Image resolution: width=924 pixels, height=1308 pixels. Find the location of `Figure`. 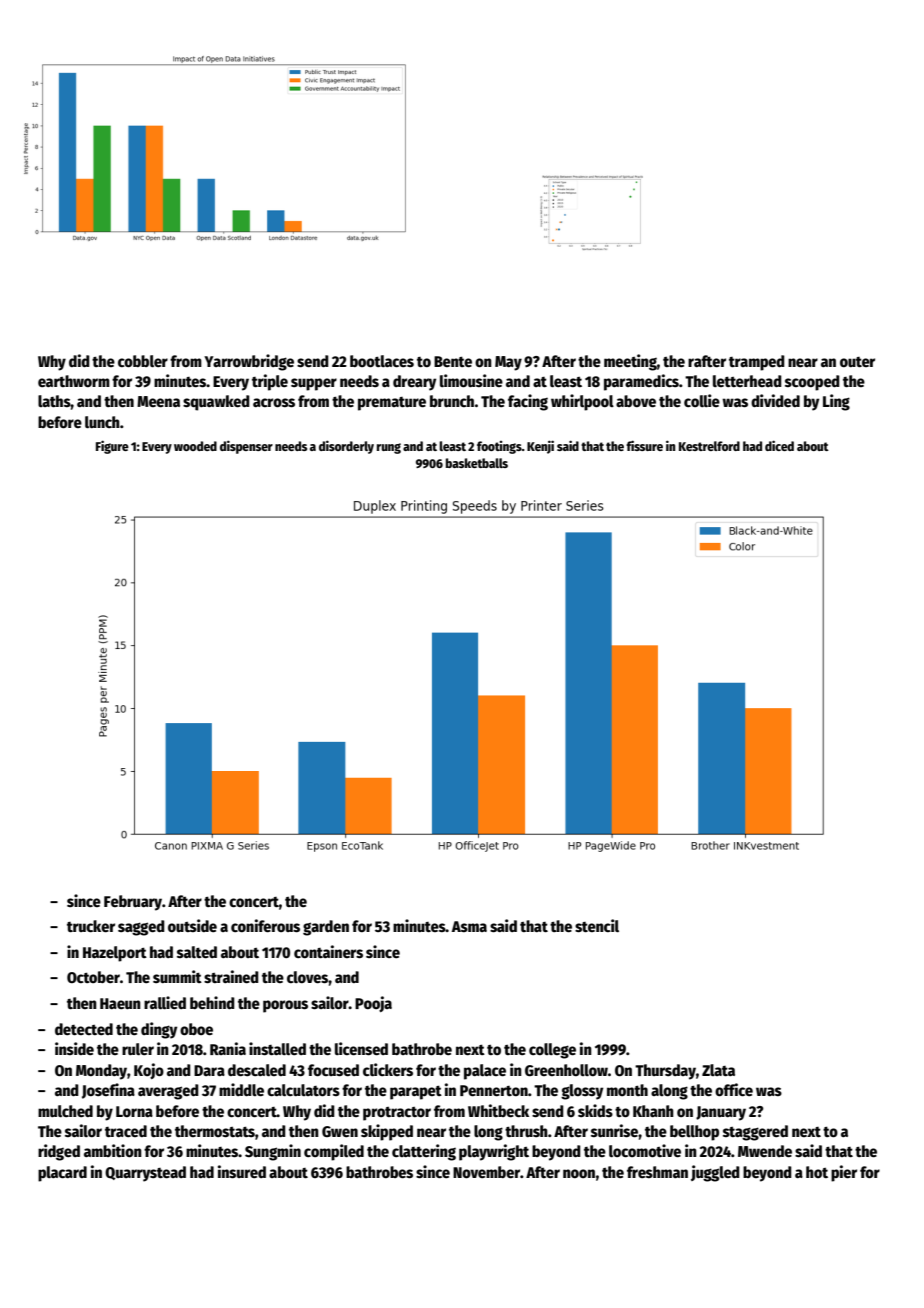

Figure is located at coordinates (112, 447).
